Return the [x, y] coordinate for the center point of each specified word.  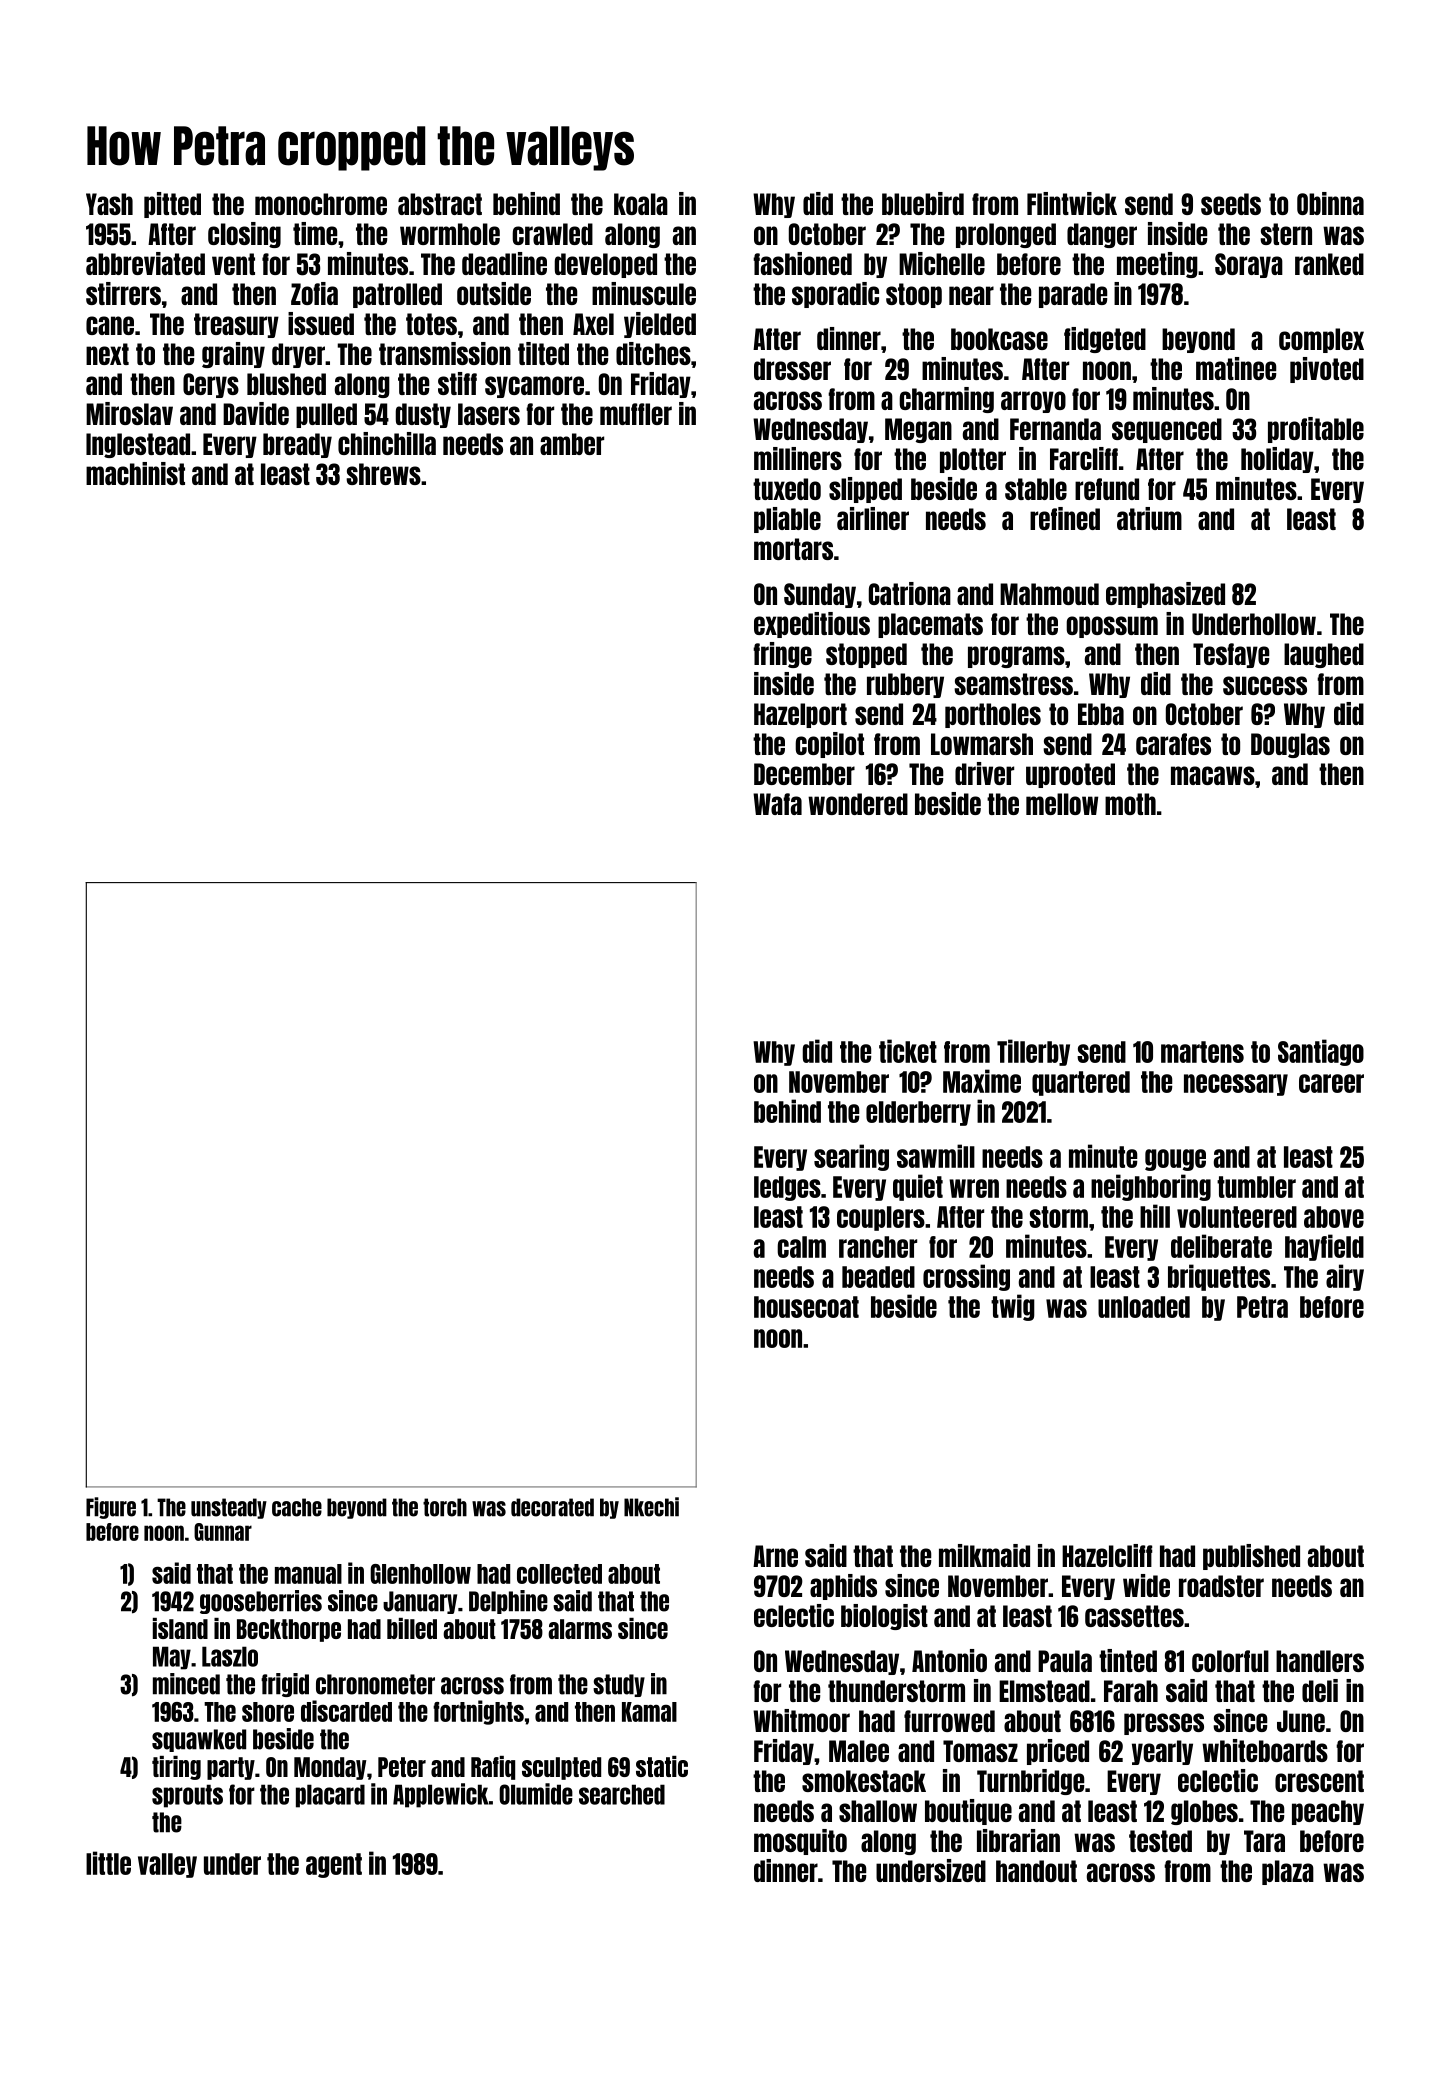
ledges [787, 1188]
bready [297, 445]
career [1331, 1083]
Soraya [1249, 265]
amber [572, 444]
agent [334, 1865]
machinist [135, 473]
